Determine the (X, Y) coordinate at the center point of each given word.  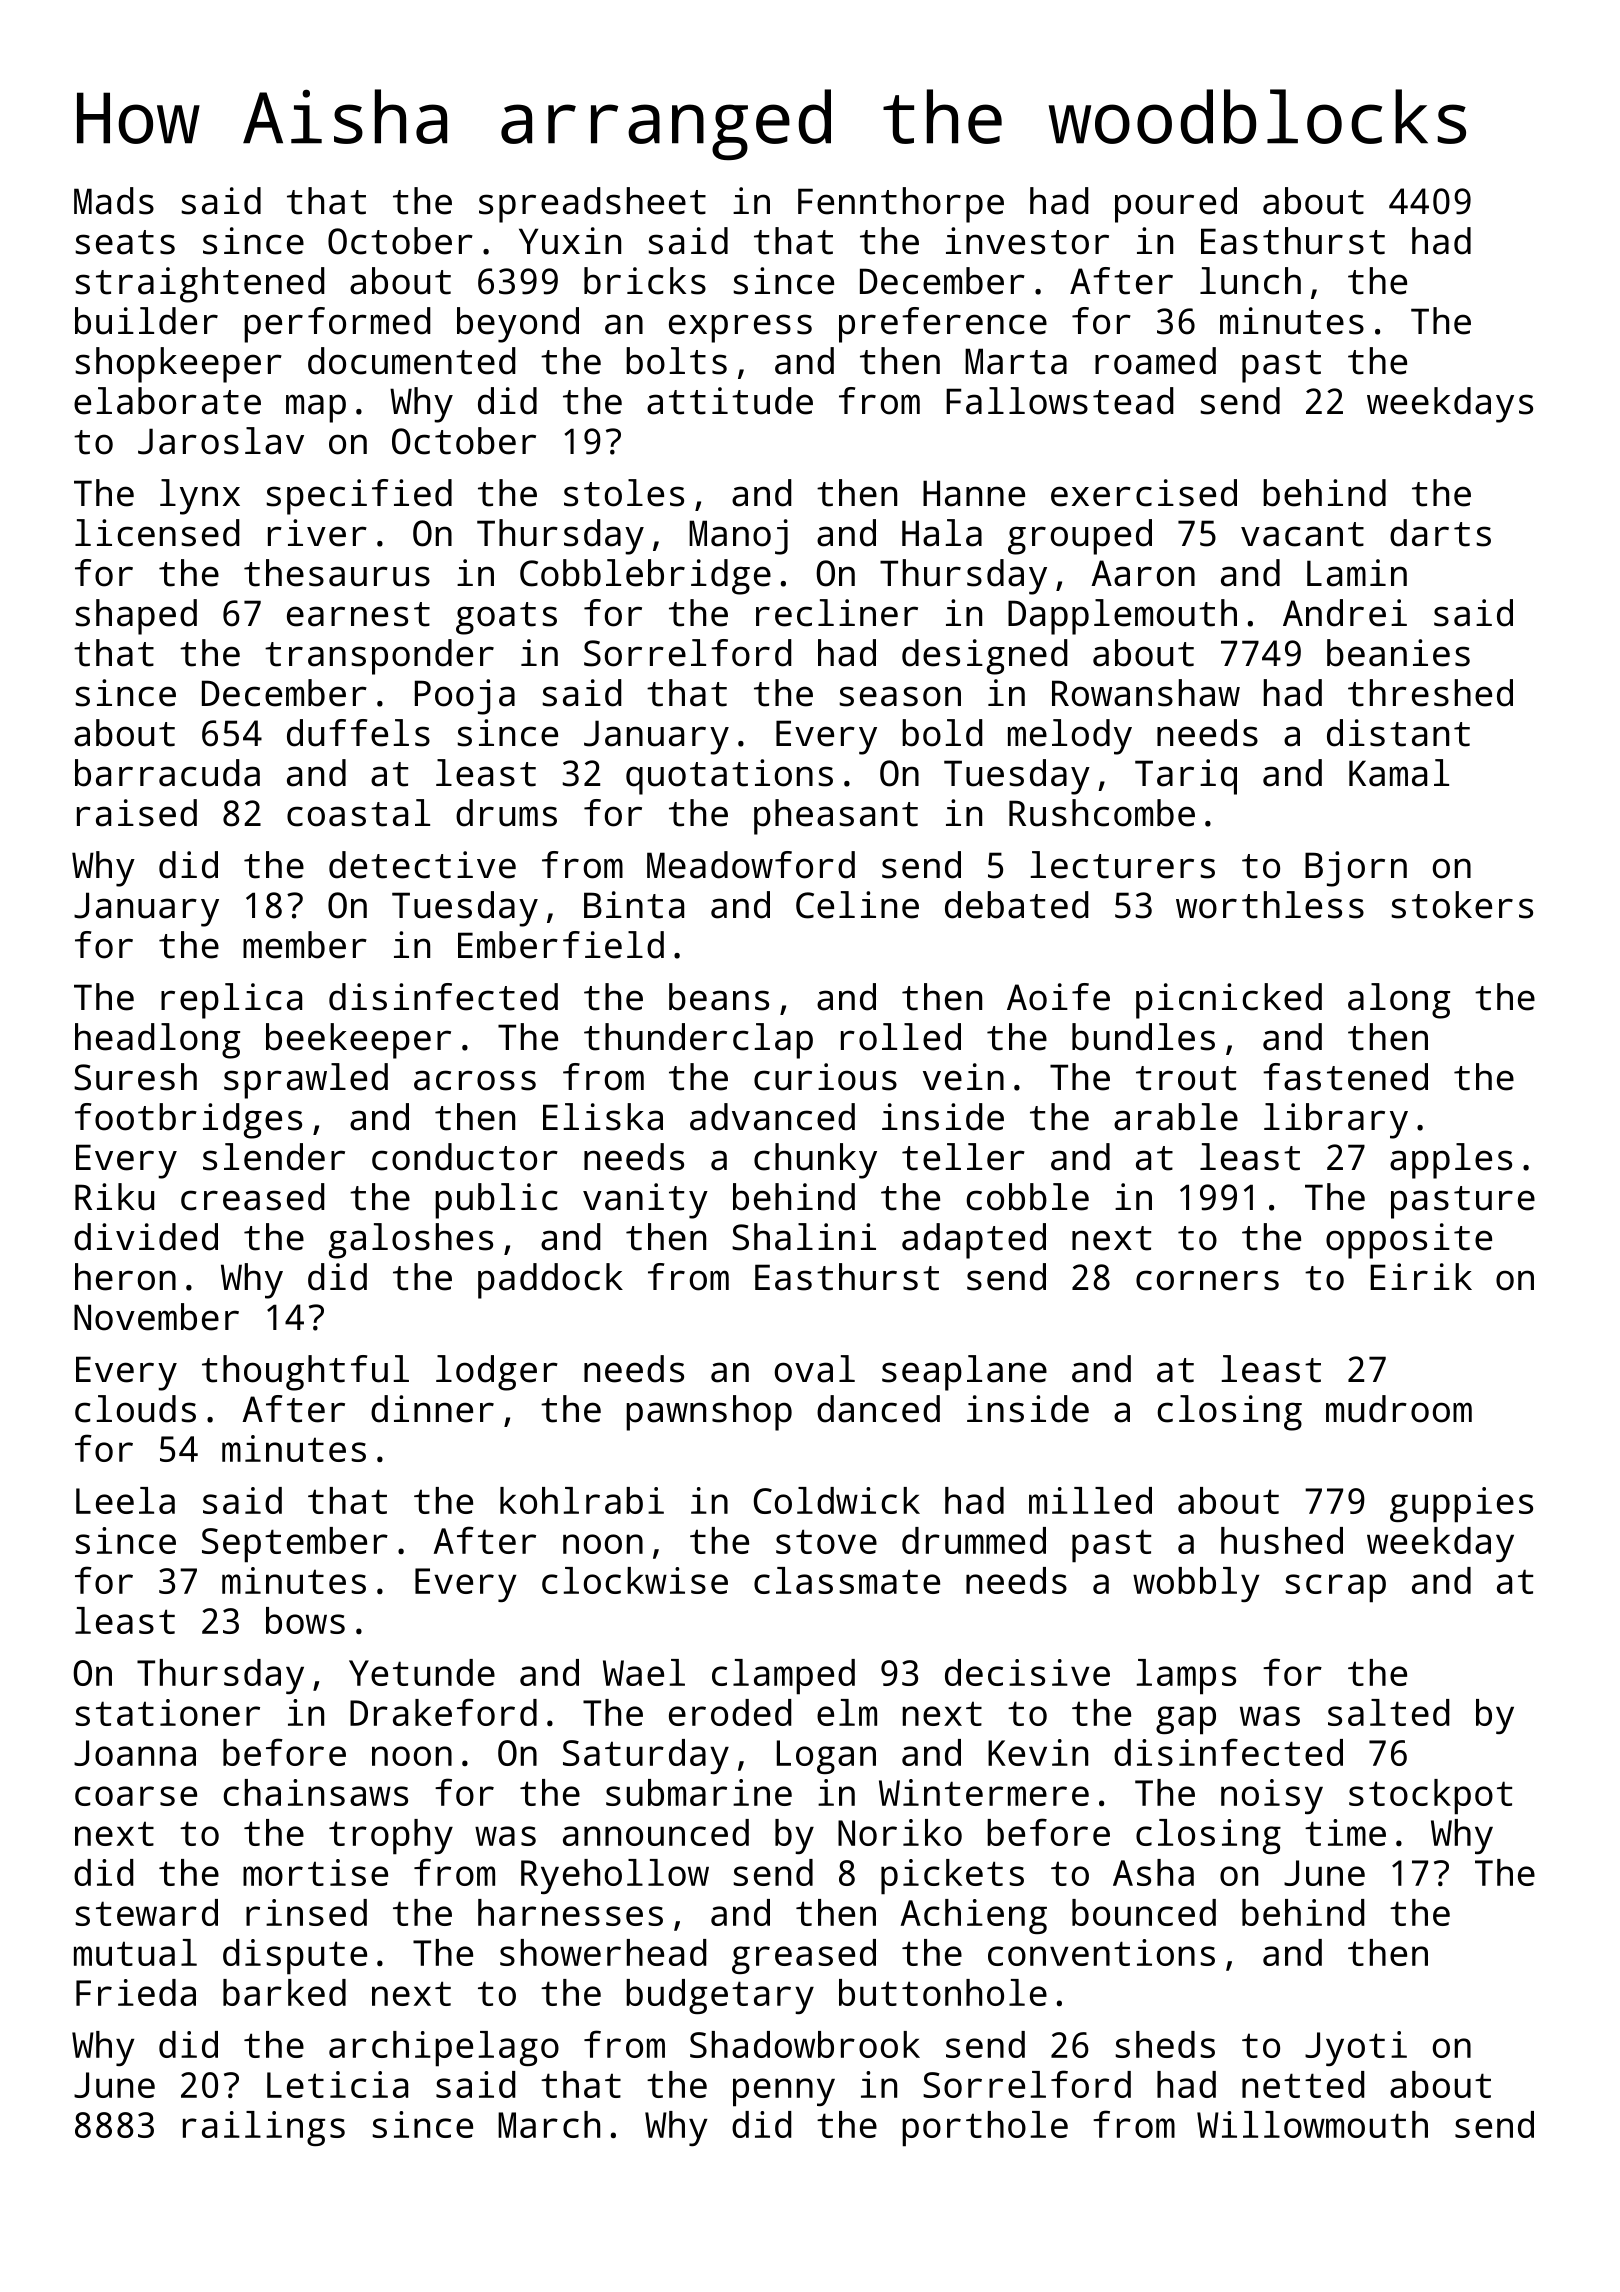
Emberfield (561, 945)
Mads (114, 201)
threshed (1430, 693)
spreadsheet (592, 205)
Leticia (337, 2084)
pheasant (836, 817)
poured (1176, 205)
